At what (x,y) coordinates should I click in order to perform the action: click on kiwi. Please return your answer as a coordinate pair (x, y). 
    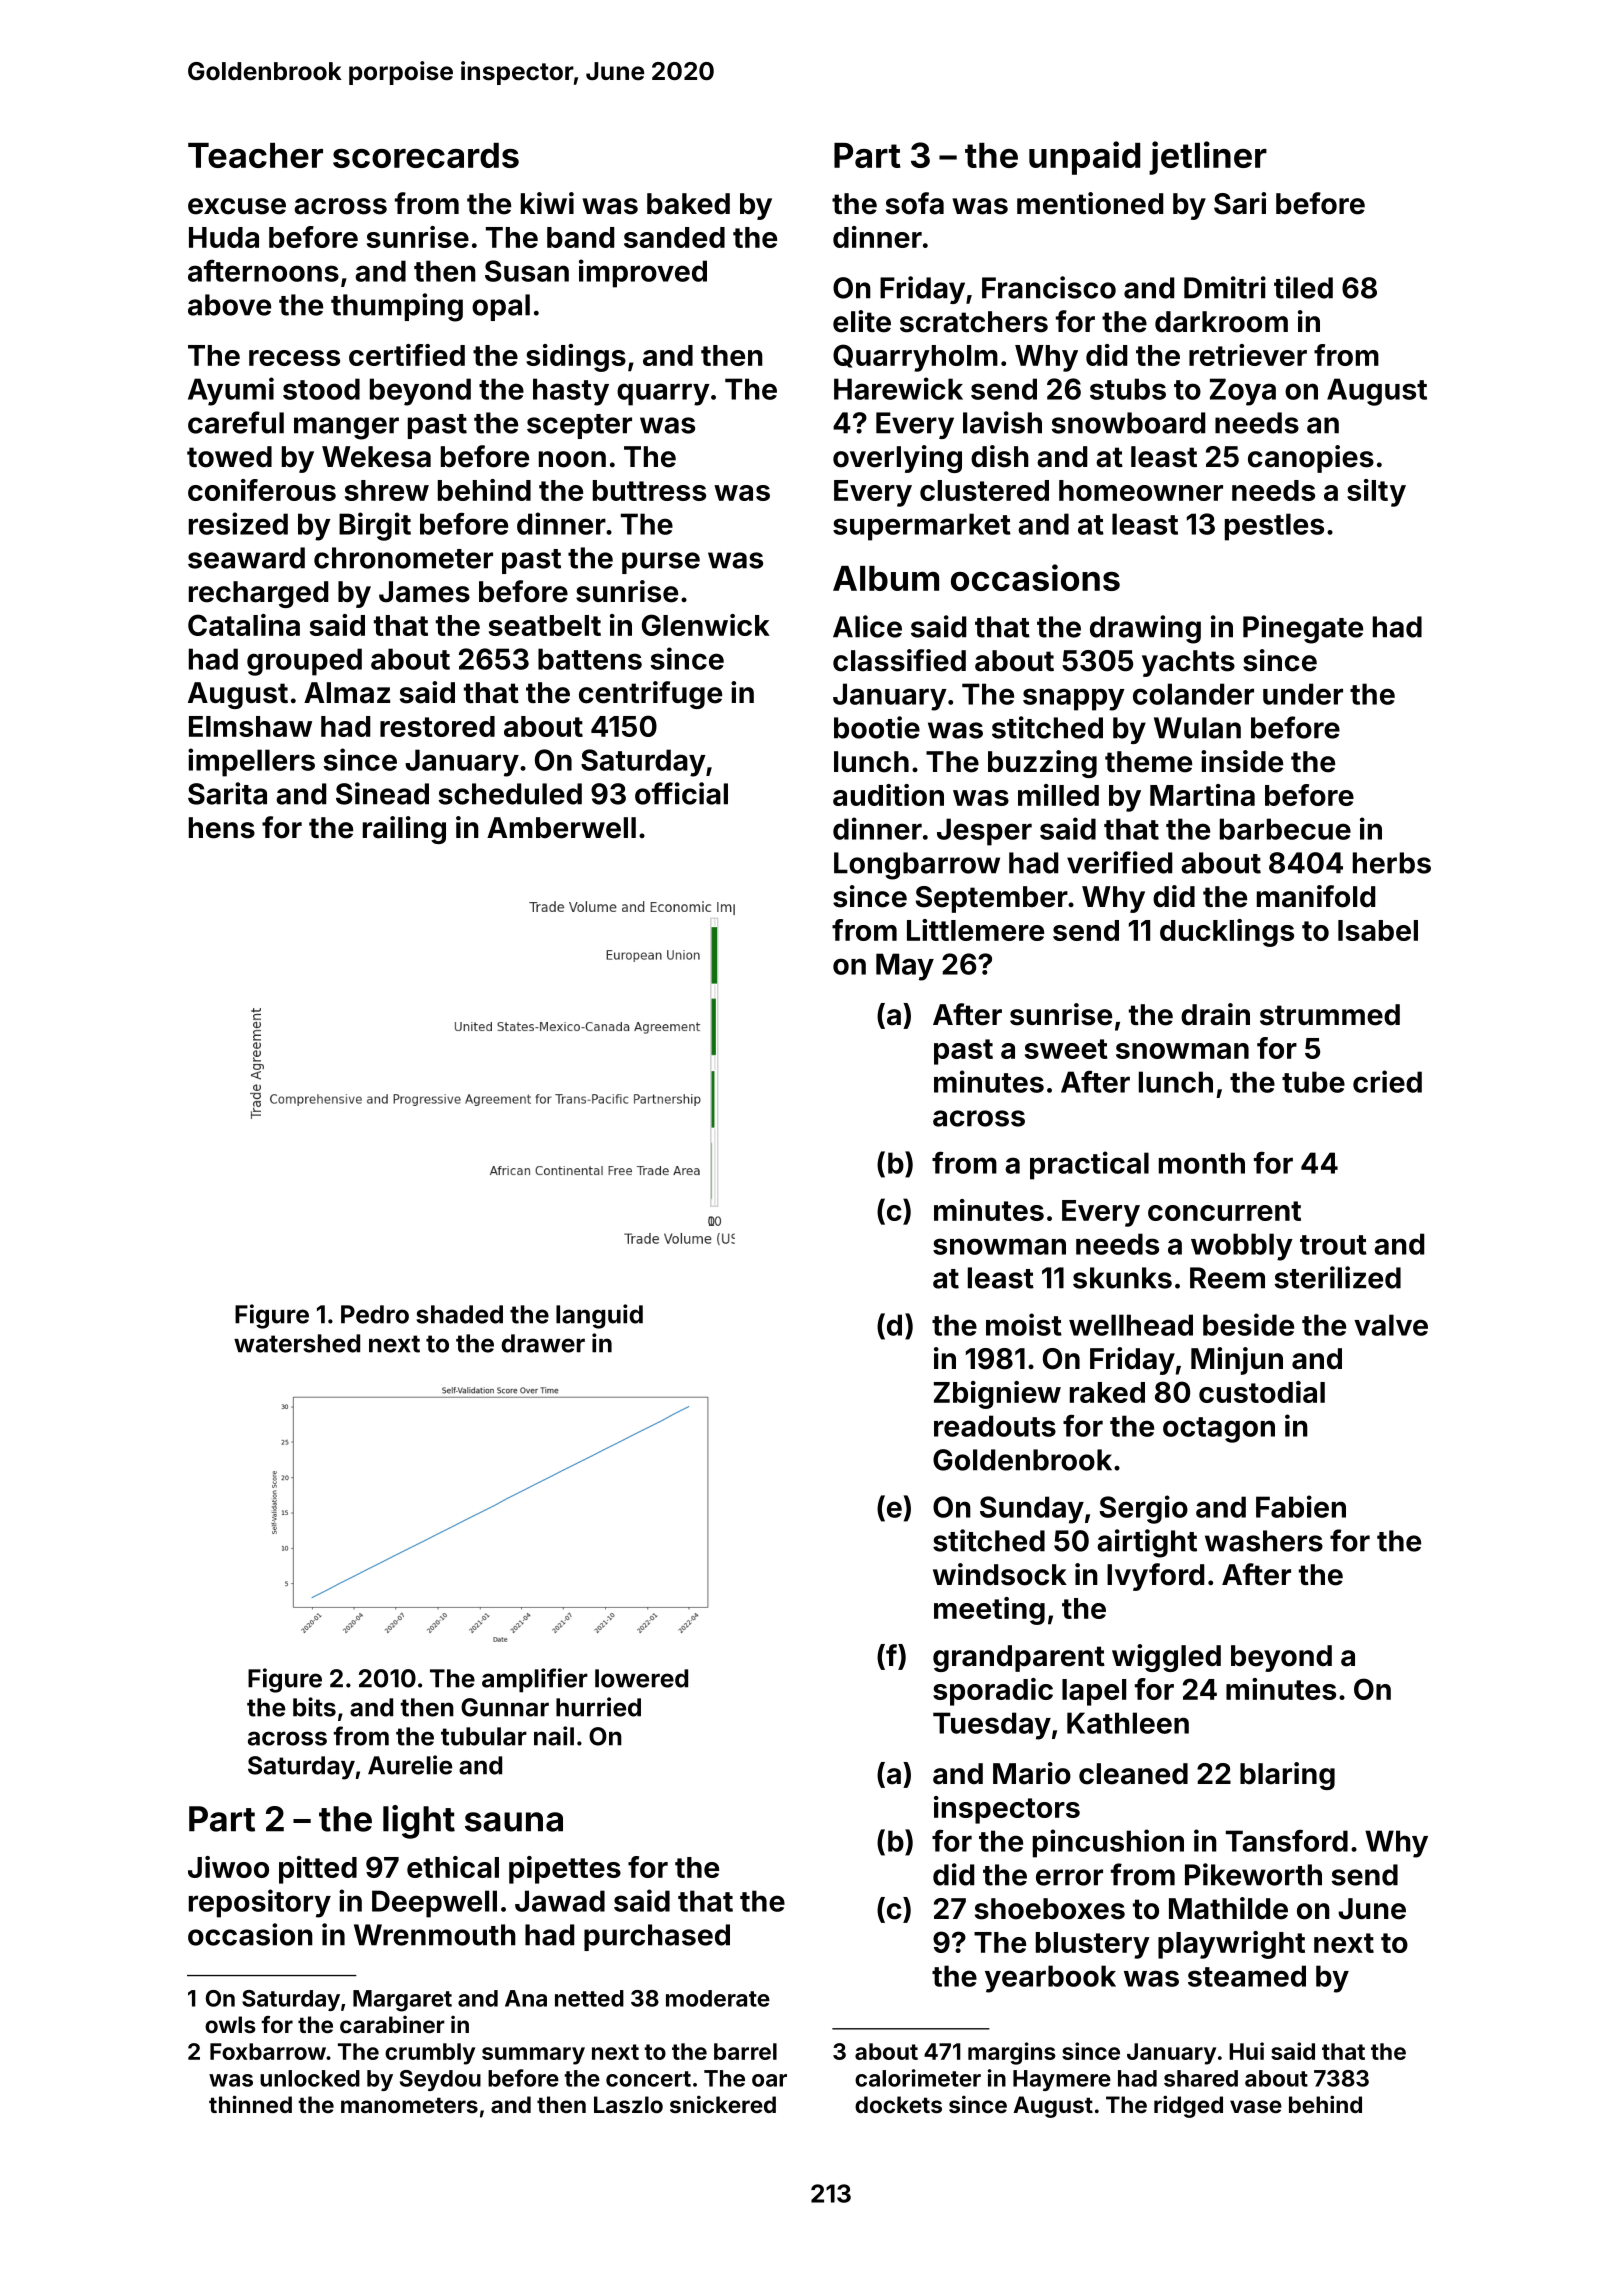
    Looking at the image, I should click on (547, 203).
